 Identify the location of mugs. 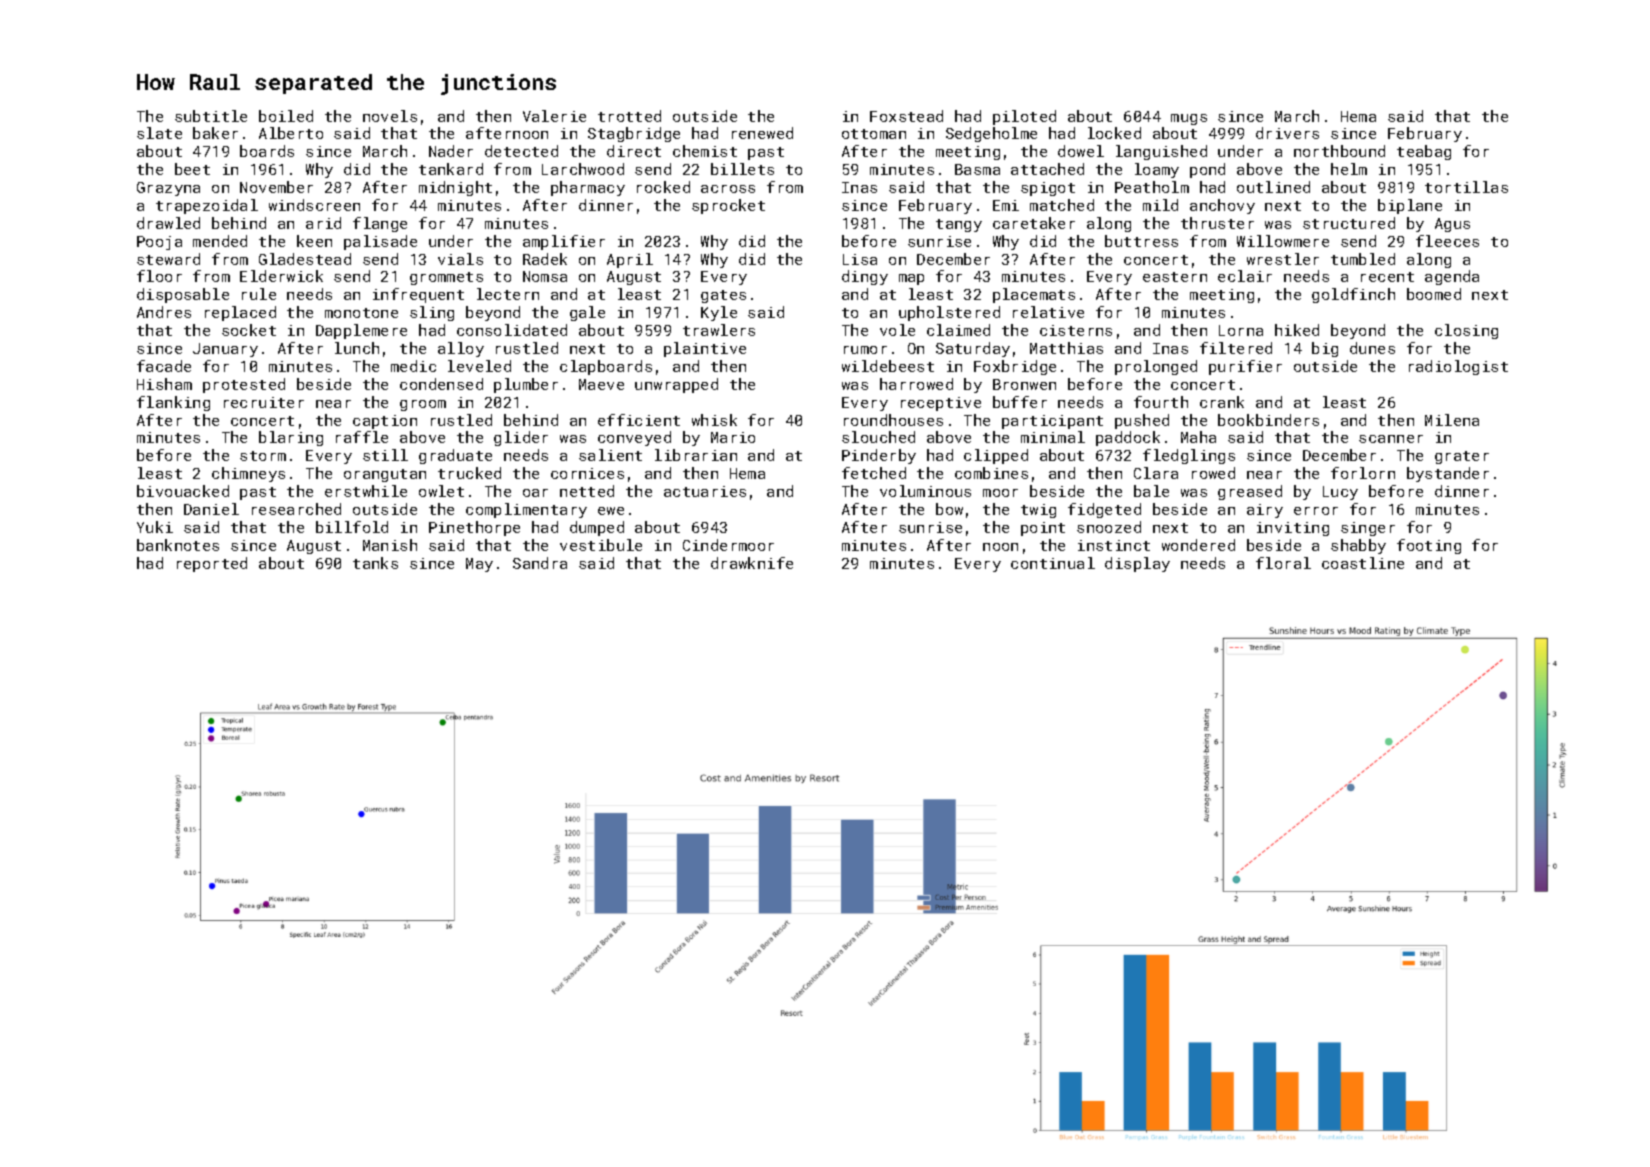
(1189, 119).
